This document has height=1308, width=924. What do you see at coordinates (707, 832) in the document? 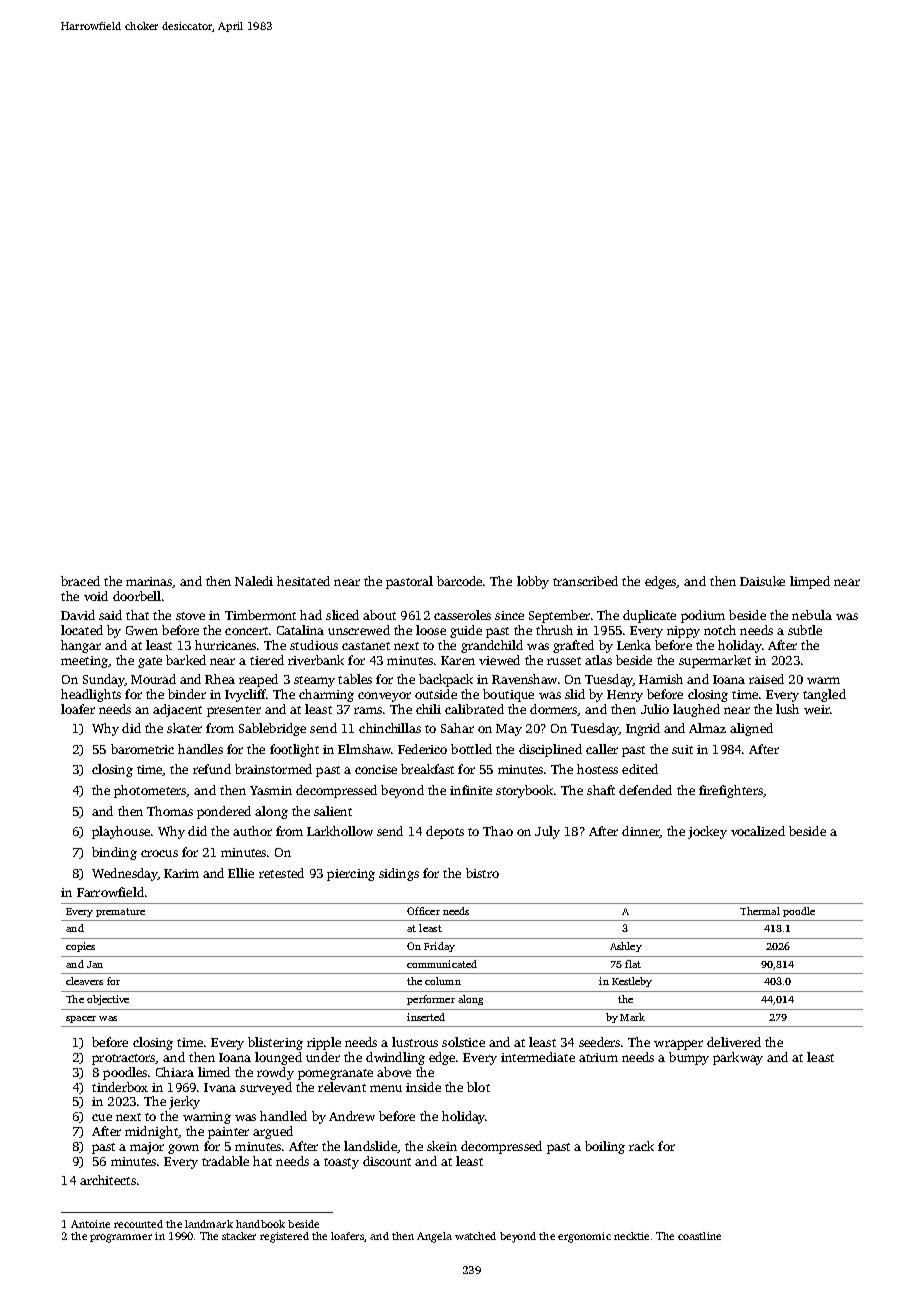
I see `jockey` at bounding box center [707, 832].
